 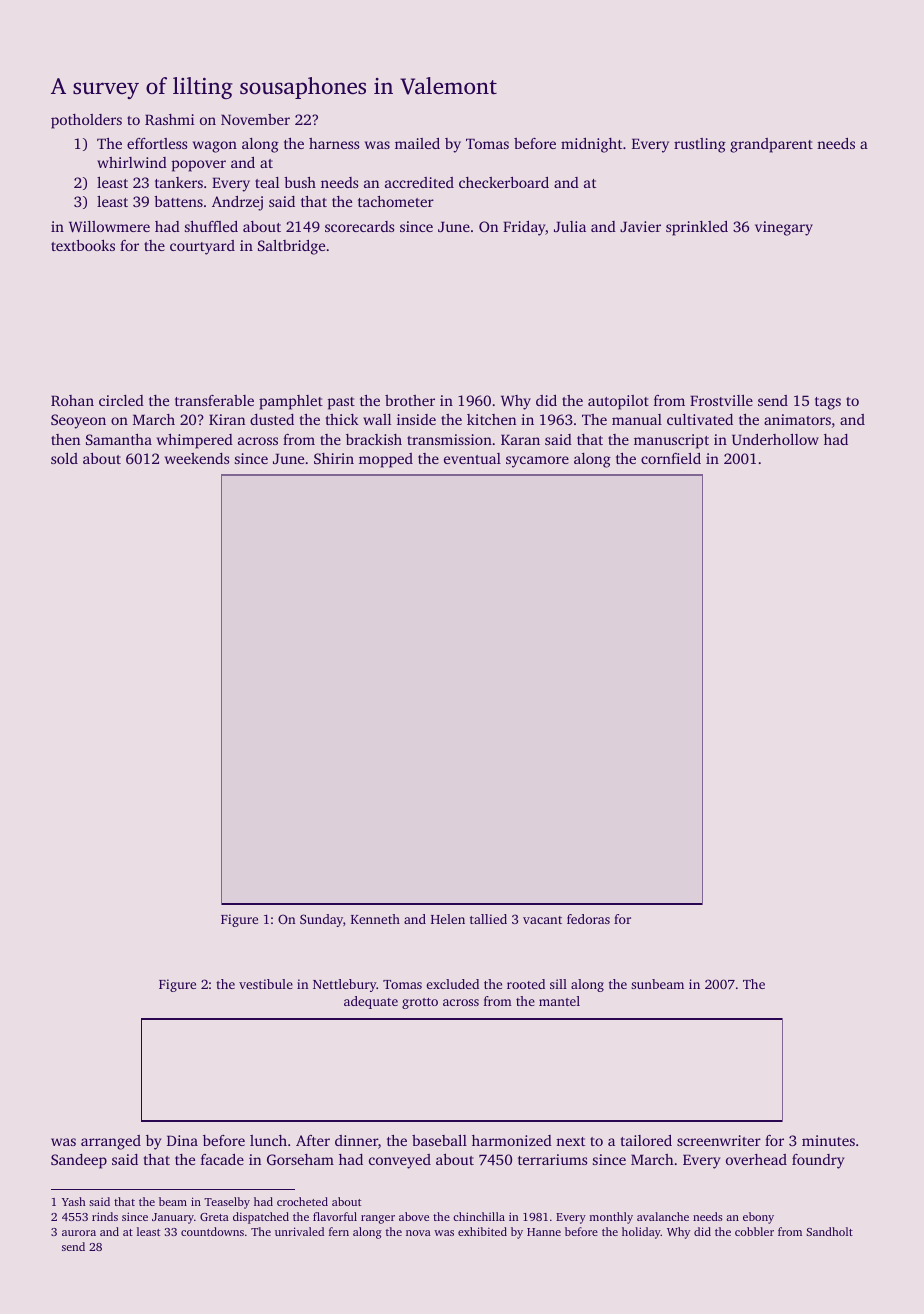 I want to click on sold, so click(x=64, y=458).
